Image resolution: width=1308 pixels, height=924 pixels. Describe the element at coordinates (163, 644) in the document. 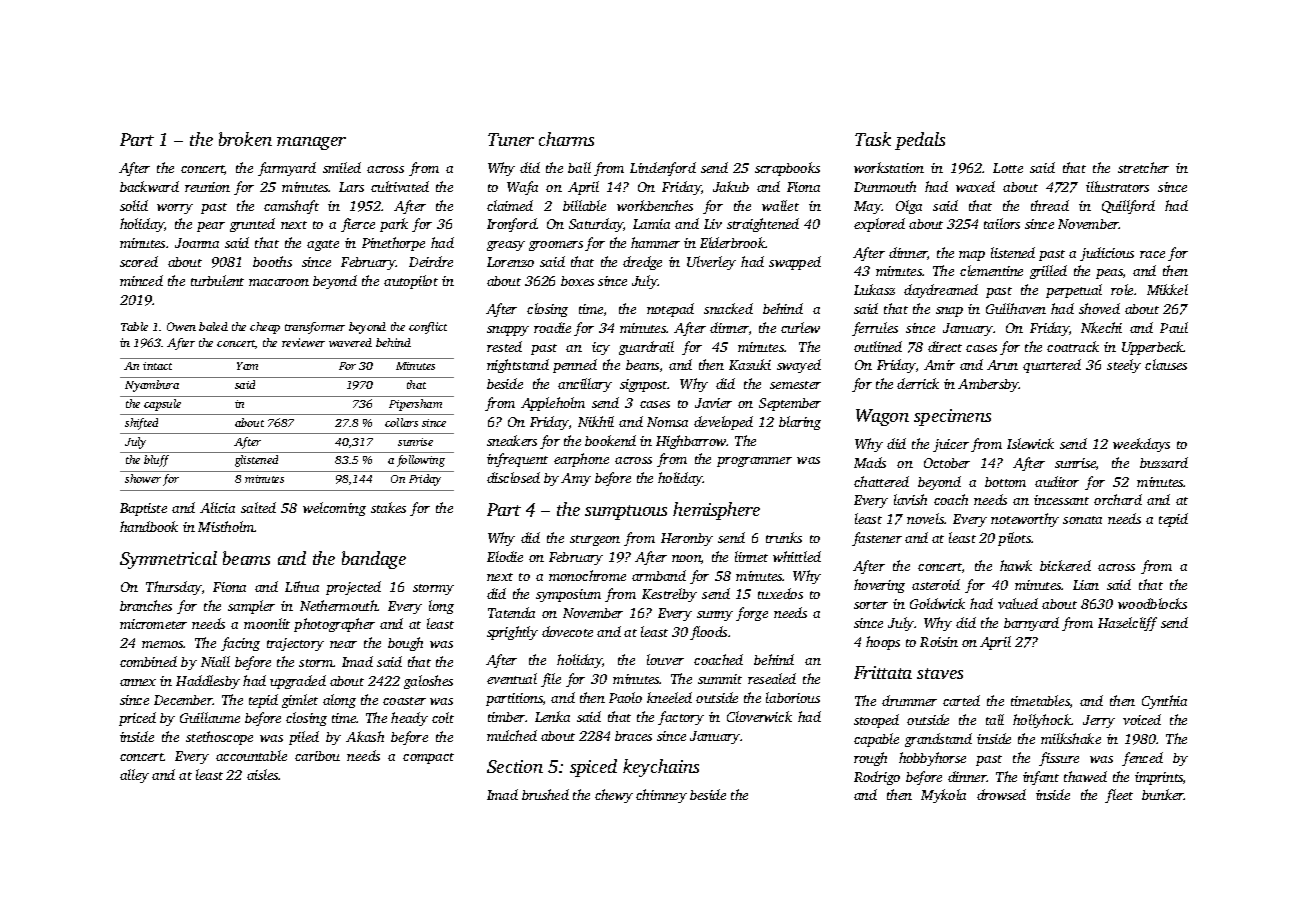

I see `memos` at that location.
